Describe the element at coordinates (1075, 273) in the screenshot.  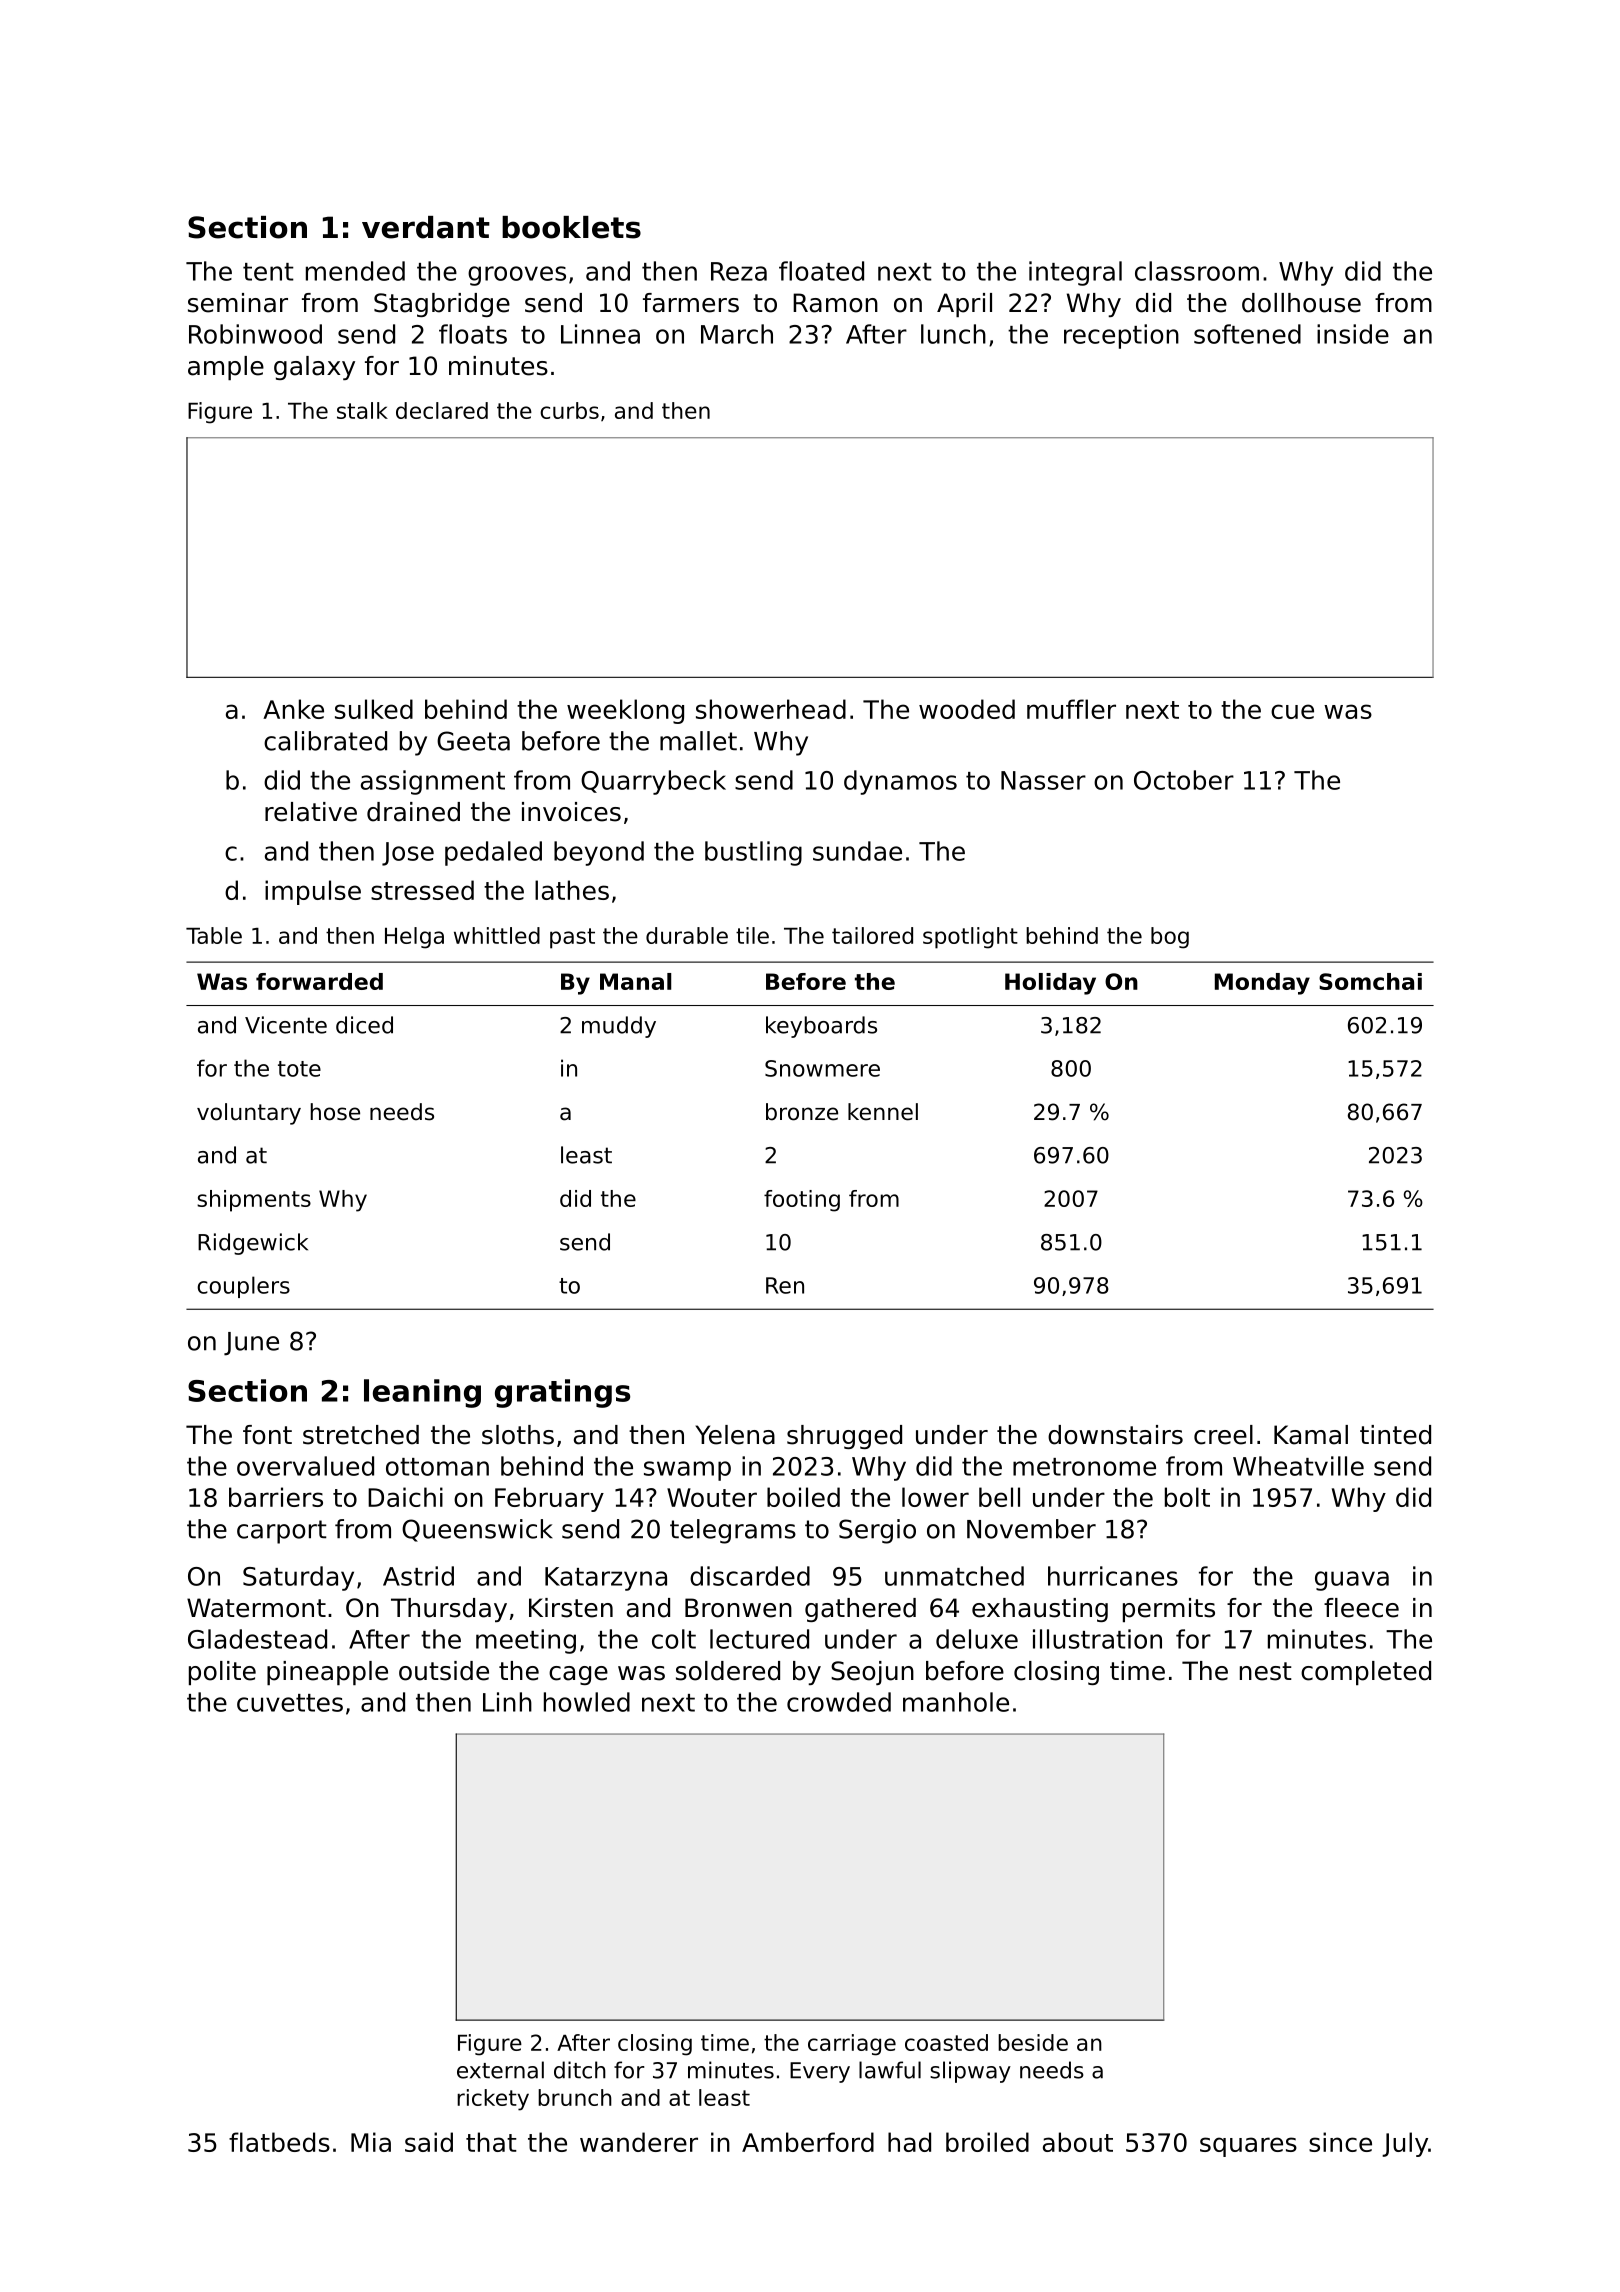
I see `integral` at that location.
